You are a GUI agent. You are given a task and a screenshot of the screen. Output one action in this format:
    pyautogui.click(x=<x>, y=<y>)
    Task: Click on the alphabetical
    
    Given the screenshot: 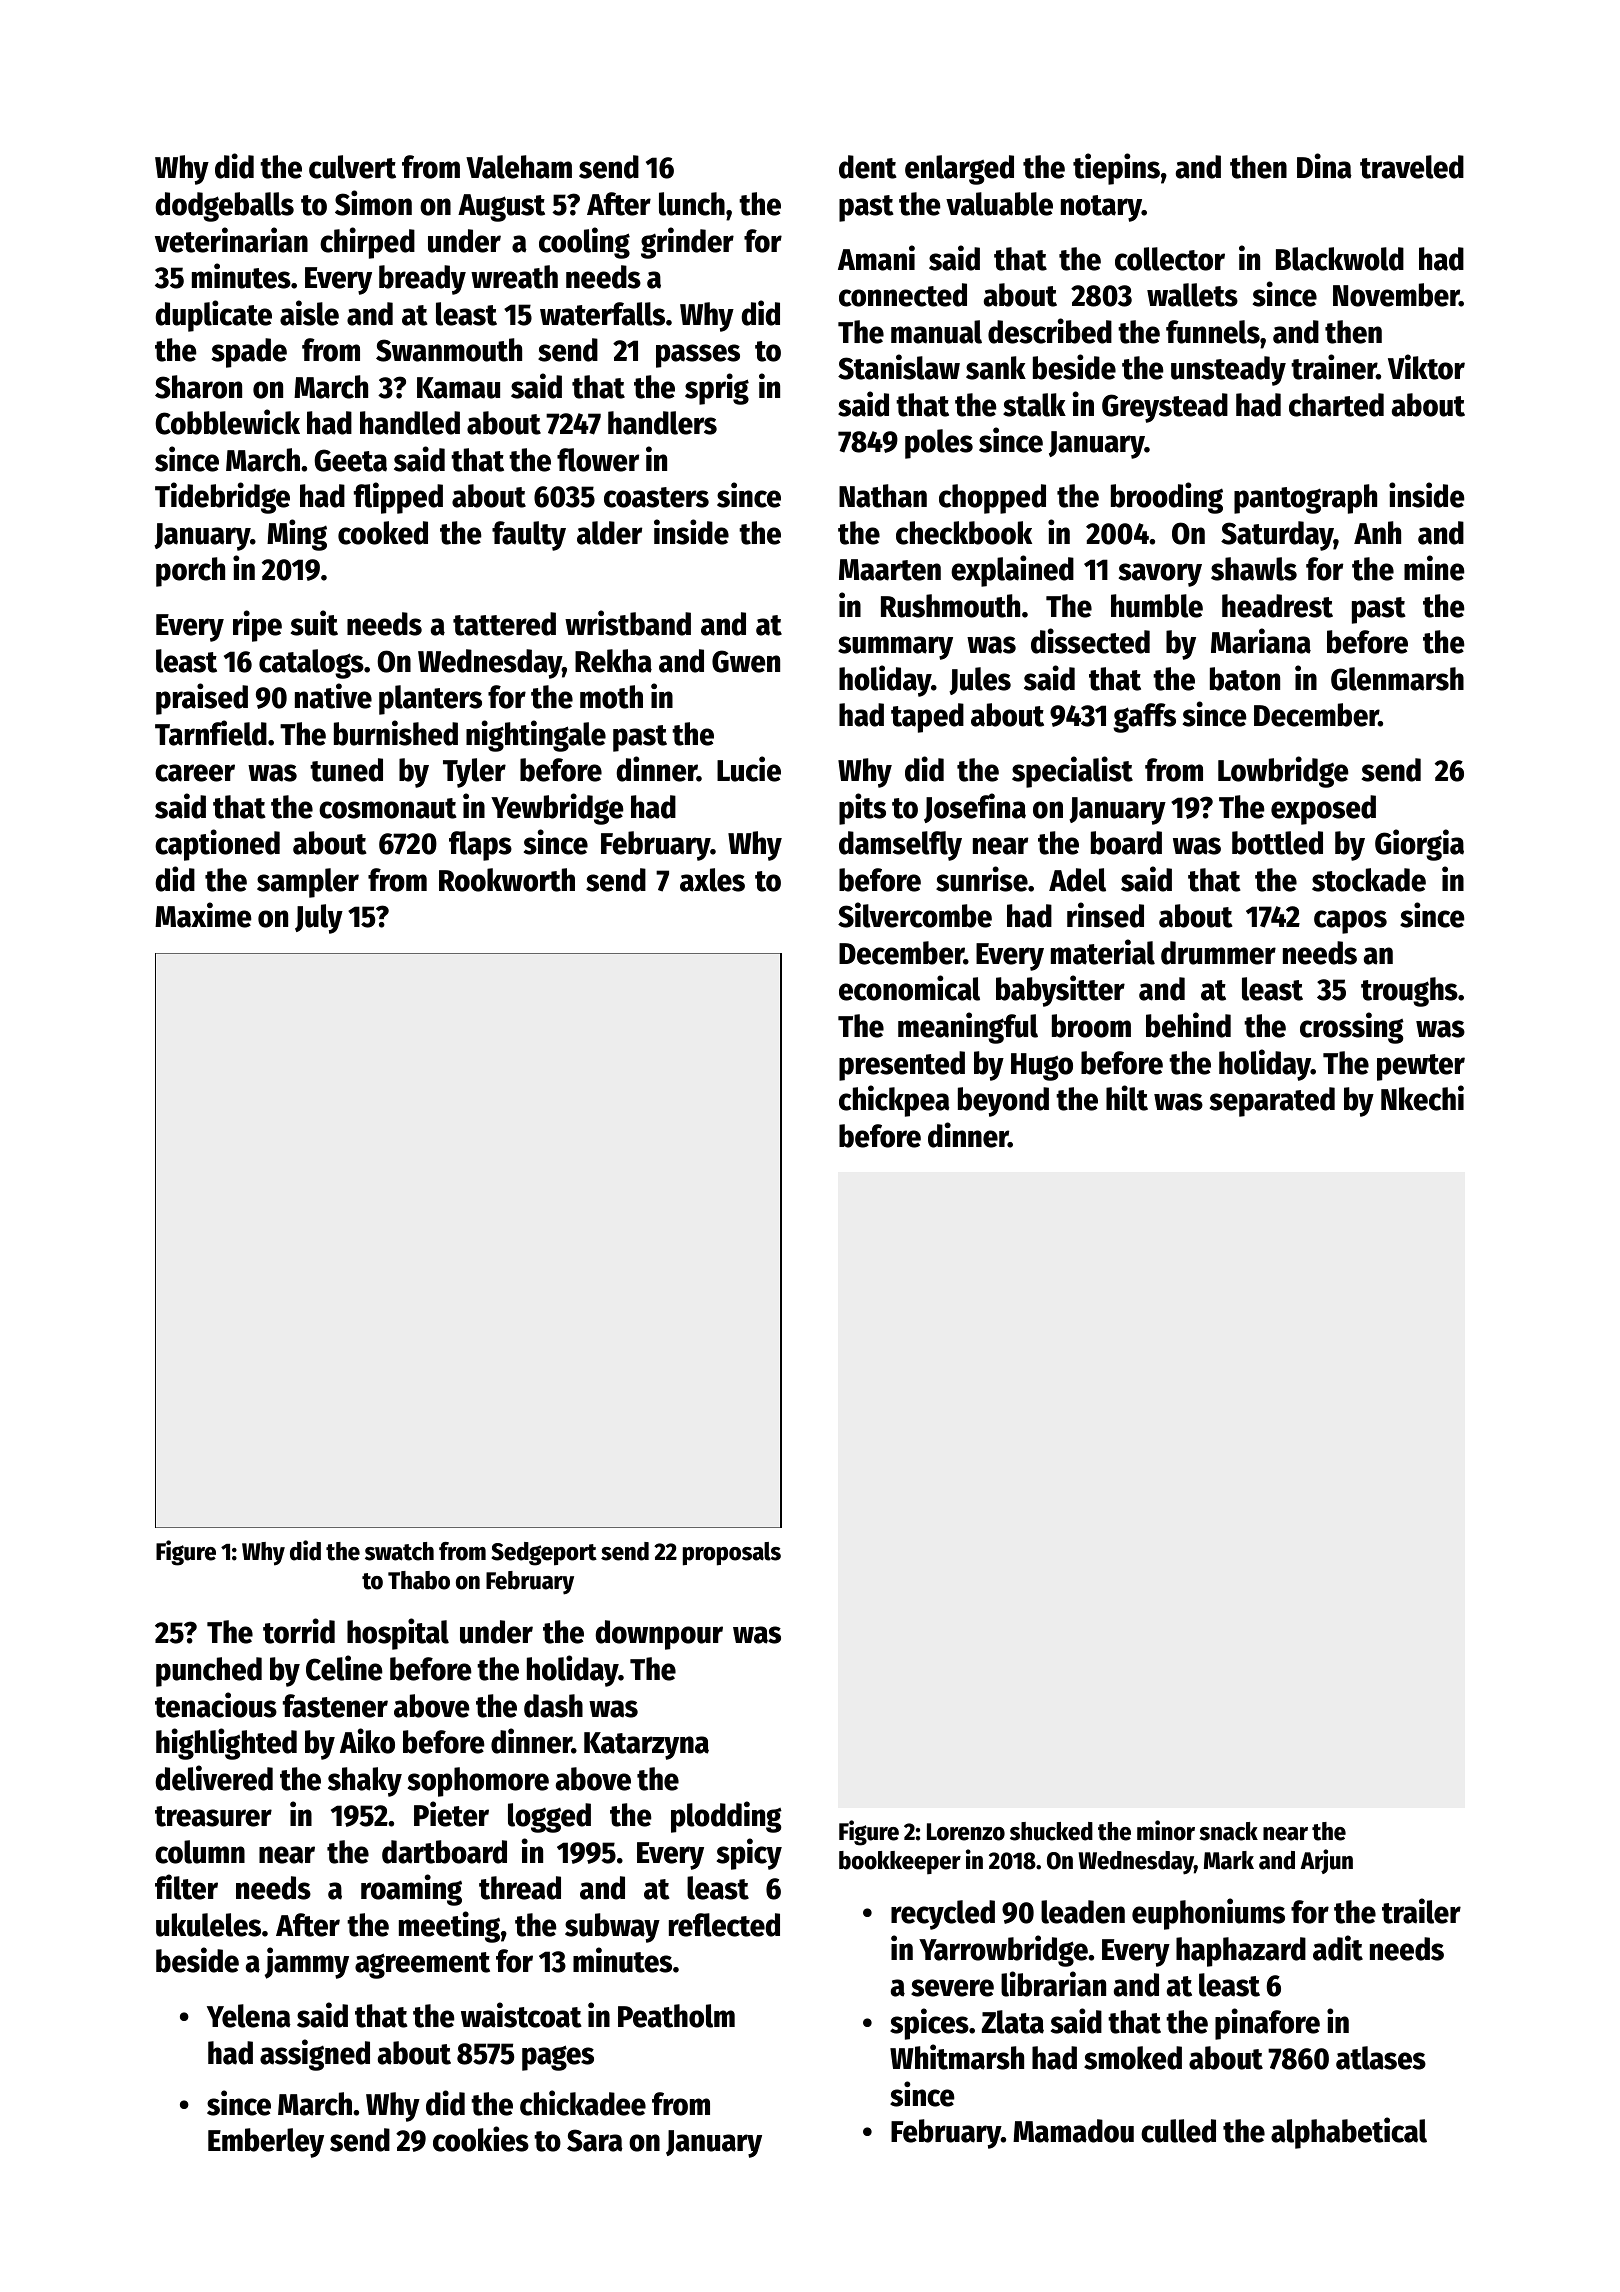 What is the action you would take?
    pyautogui.click(x=1349, y=2133)
